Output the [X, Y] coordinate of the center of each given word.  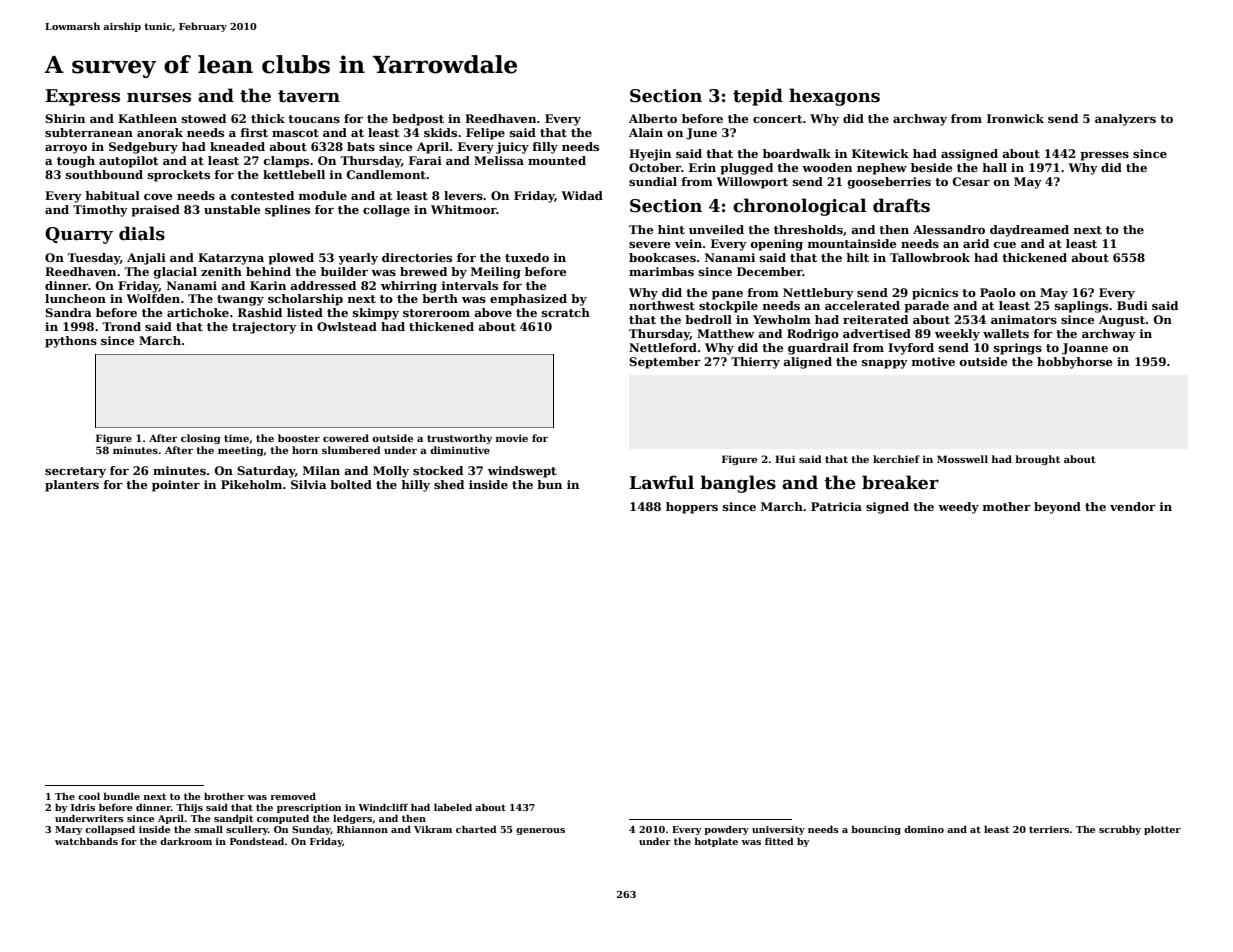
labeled [453, 807]
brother [224, 796]
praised [155, 211]
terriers [1049, 829]
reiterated [875, 319]
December [770, 271]
